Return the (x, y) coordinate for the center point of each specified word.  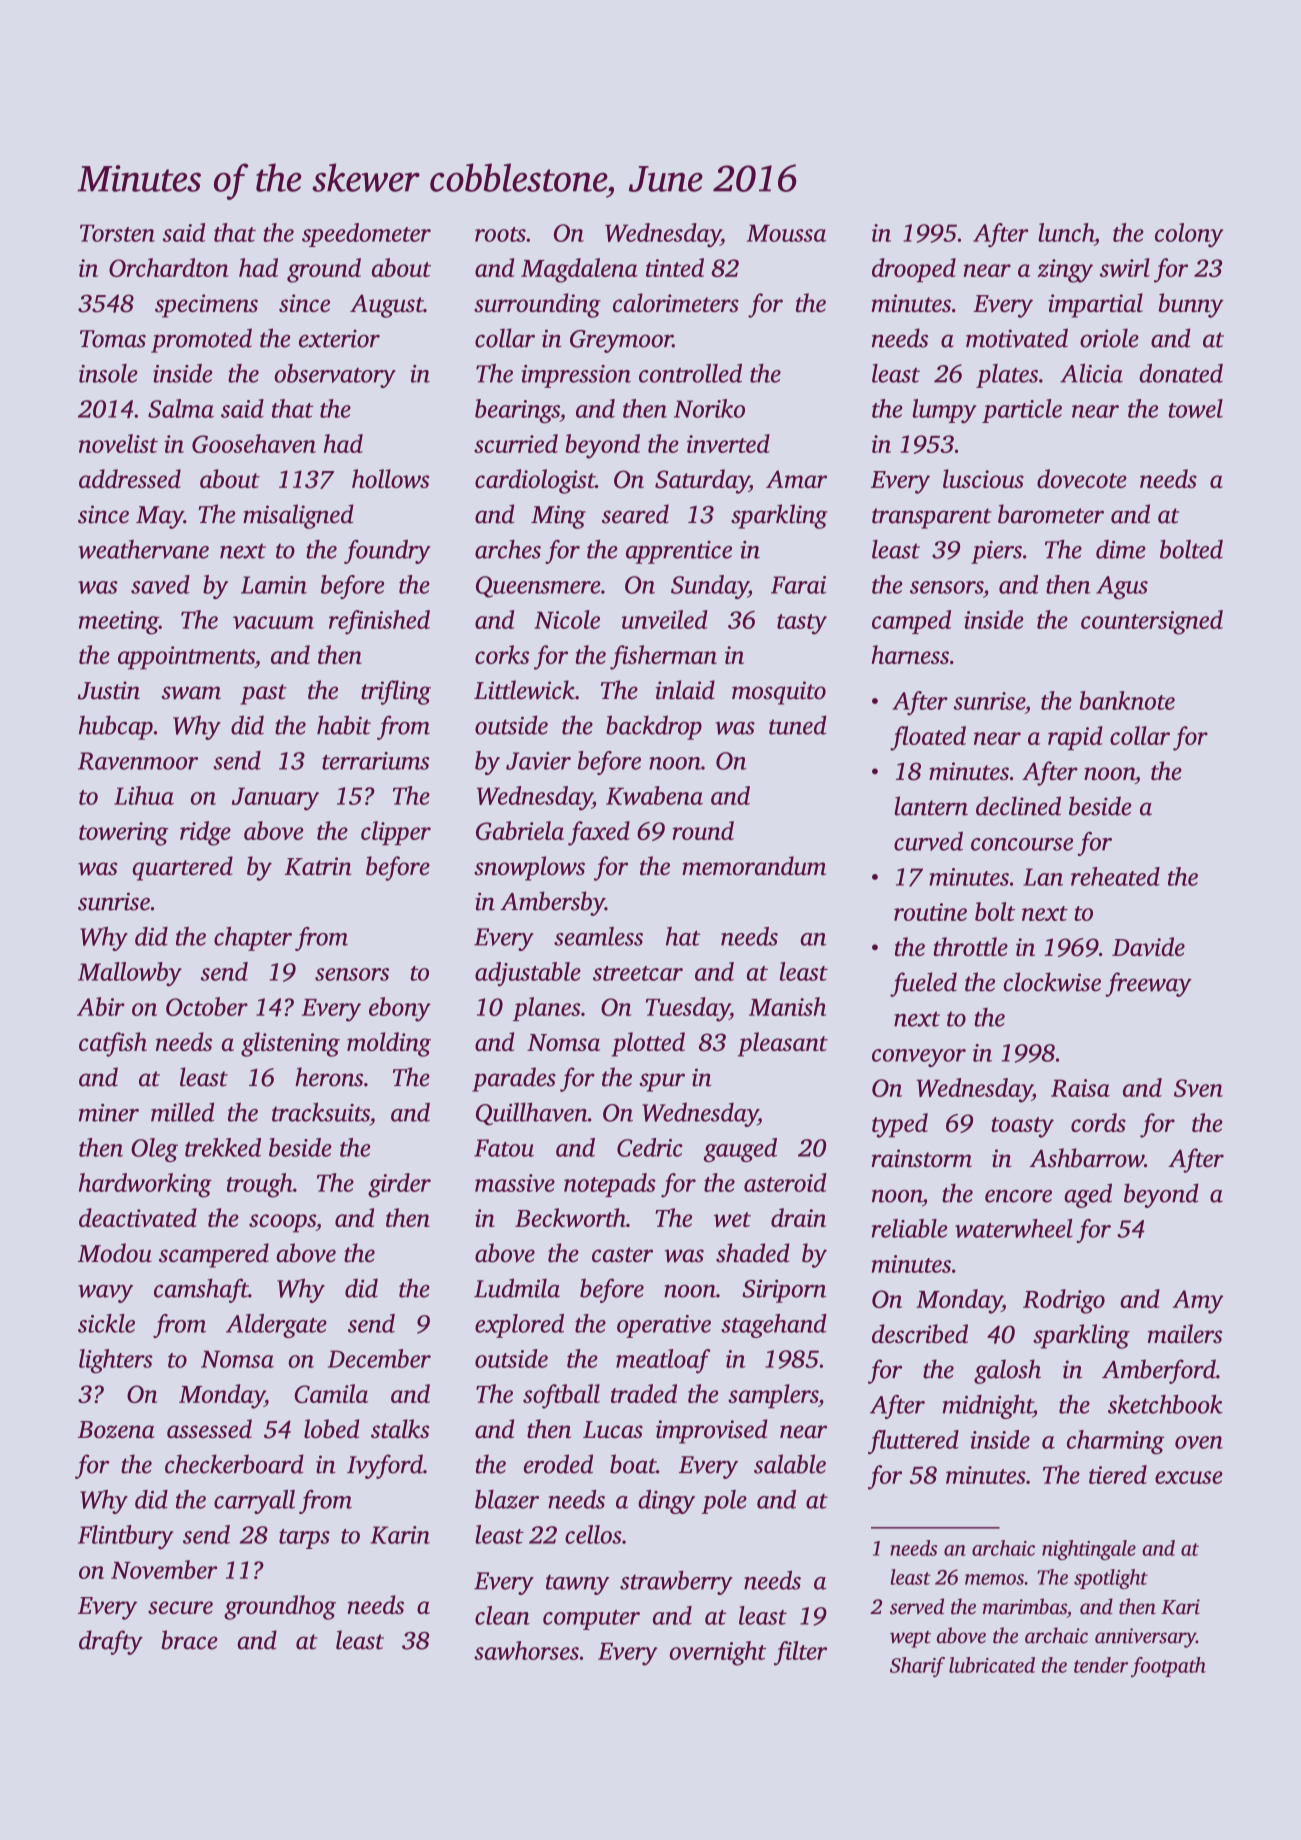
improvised (712, 1431)
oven (1199, 1442)
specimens (206, 306)
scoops (282, 1223)
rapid (1075, 738)
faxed (599, 833)
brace (189, 1640)
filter (800, 1653)
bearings (517, 411)
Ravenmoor (138, 761)
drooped (914, 270)
